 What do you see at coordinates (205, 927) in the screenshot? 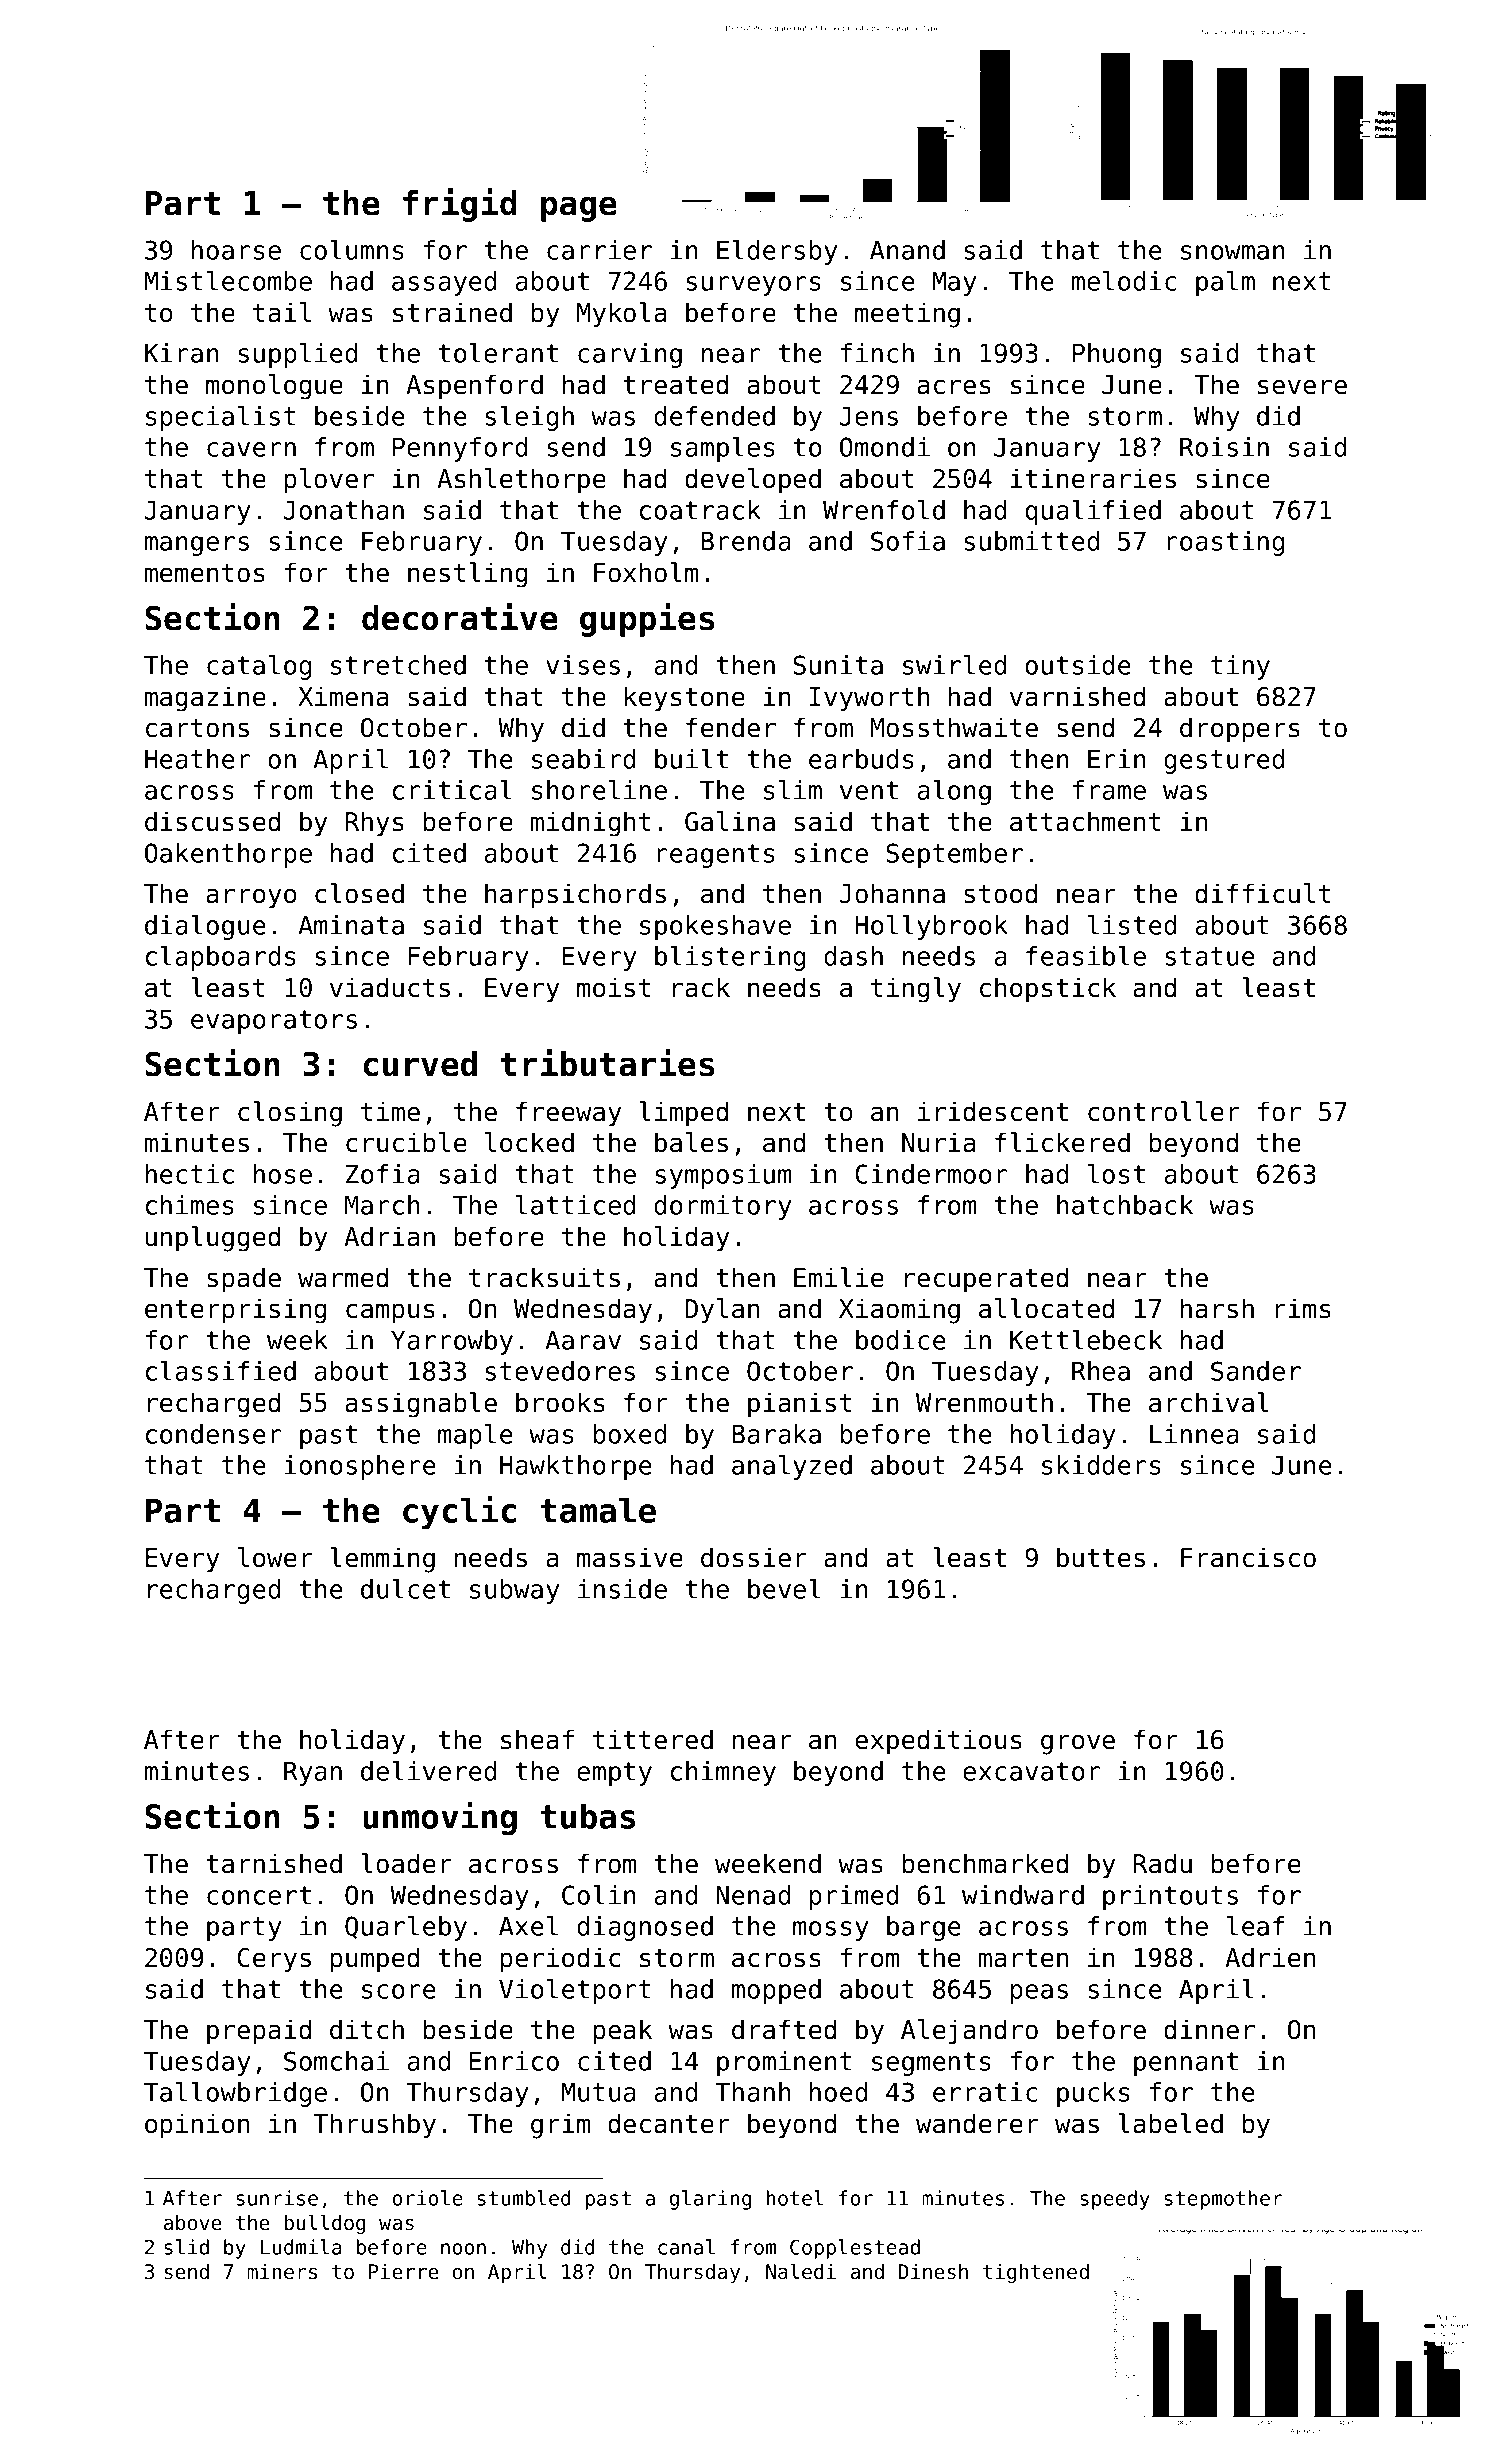
I see `dialogue` at bounding box center [205, 927].
